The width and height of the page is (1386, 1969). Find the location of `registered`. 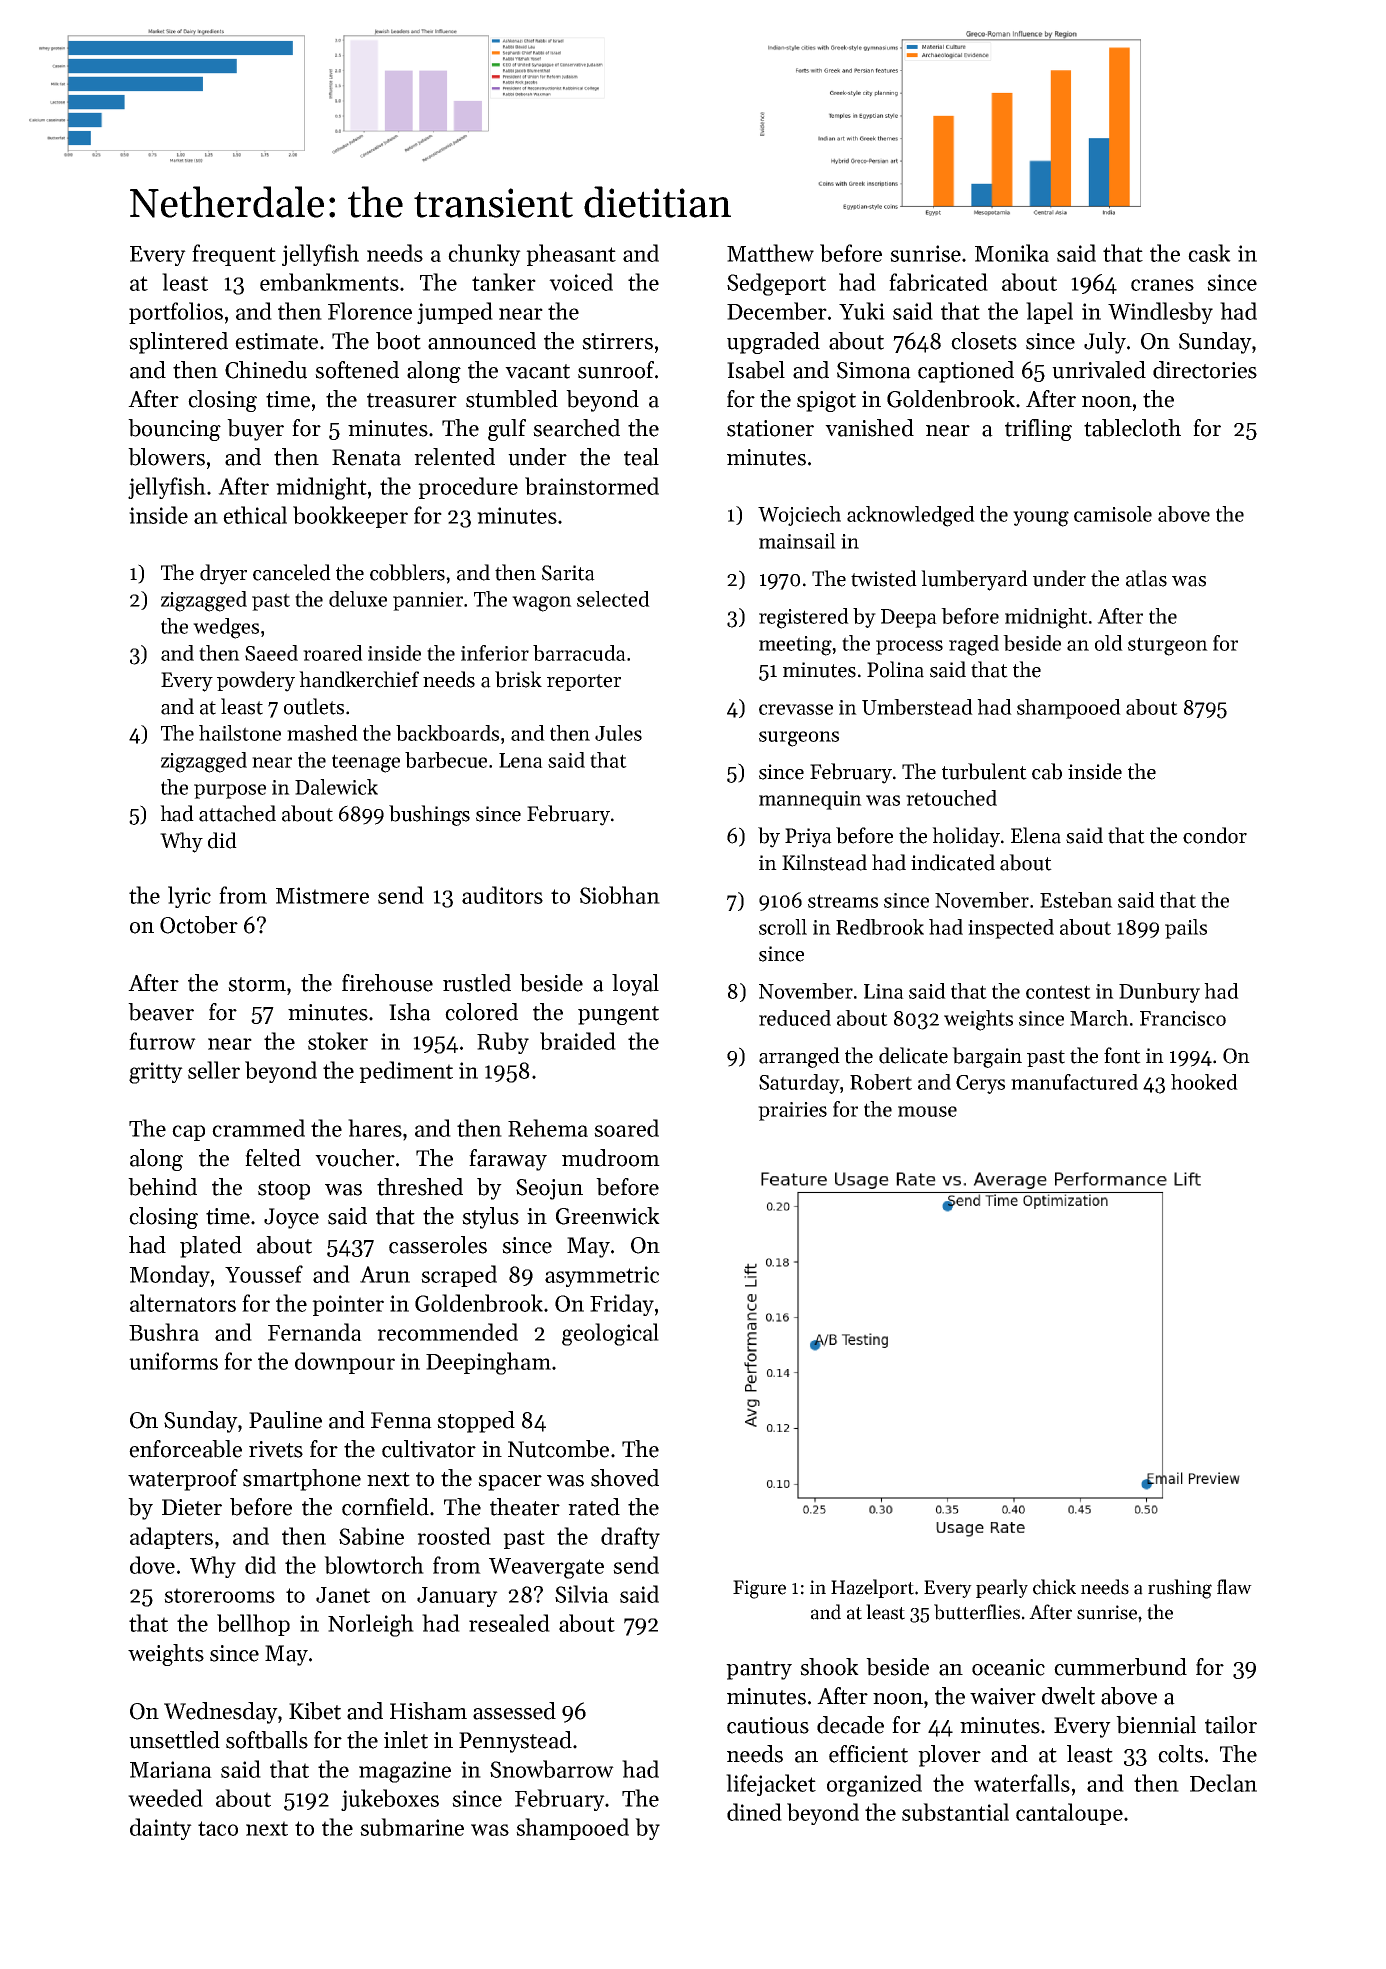

registered is located at coordinates (804, 618).
